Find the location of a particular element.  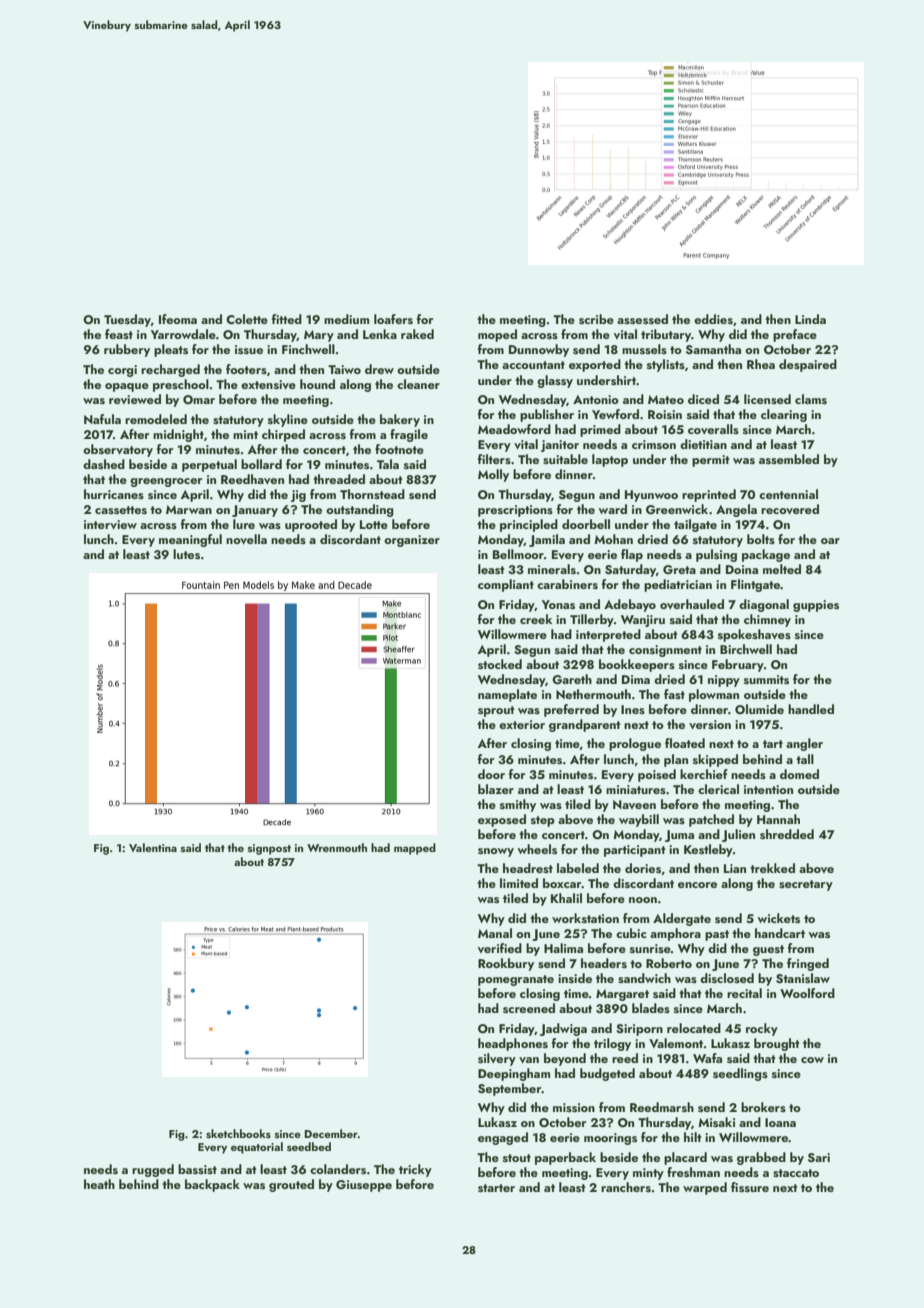

Giuseppe is located at coordinates (364, 1186).
